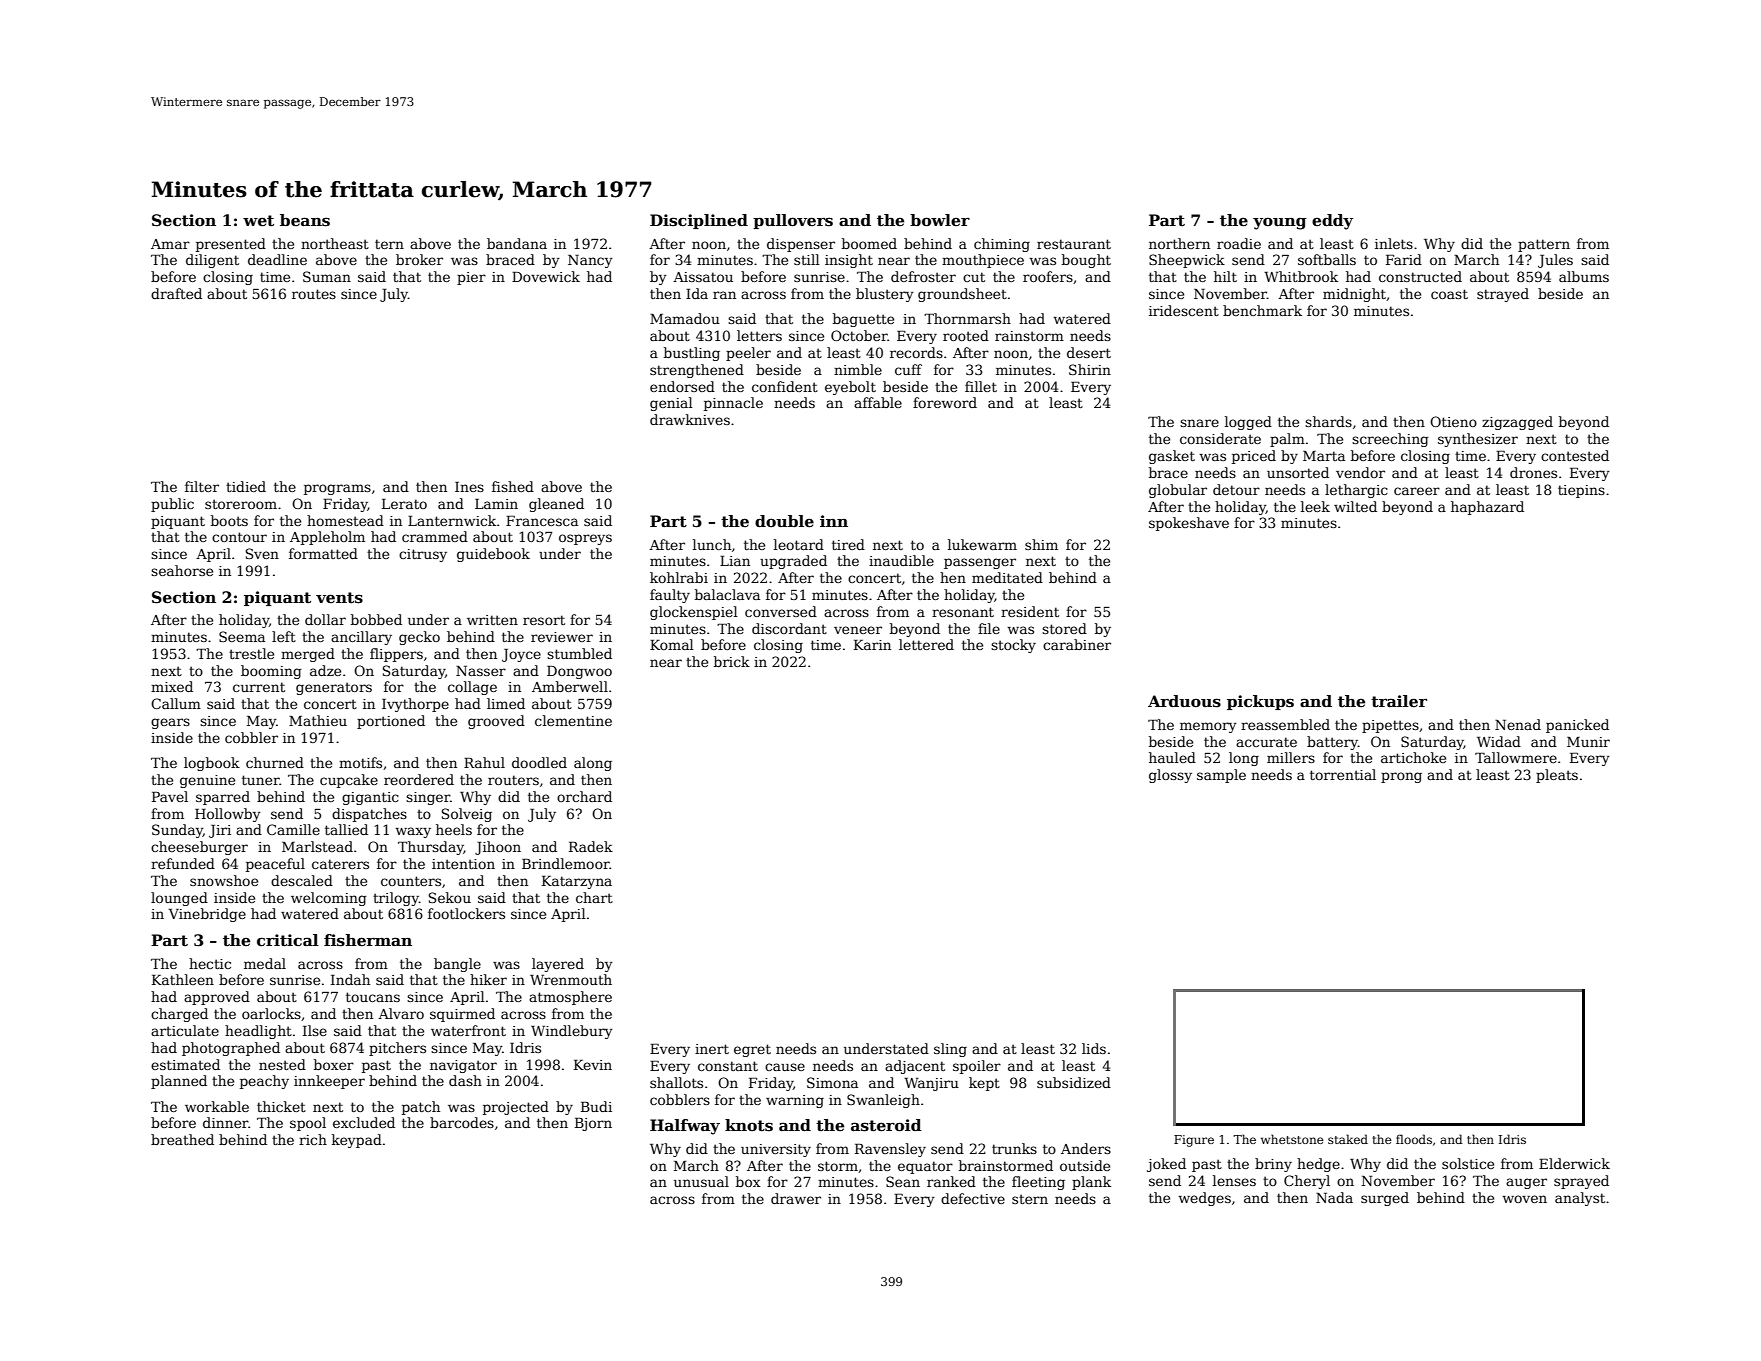 Image resolution: width=1761 pixels, height=1361 pixels. Describe the element at coordinates (1189, 524) in the document. I see `spokeshave` at that location.
